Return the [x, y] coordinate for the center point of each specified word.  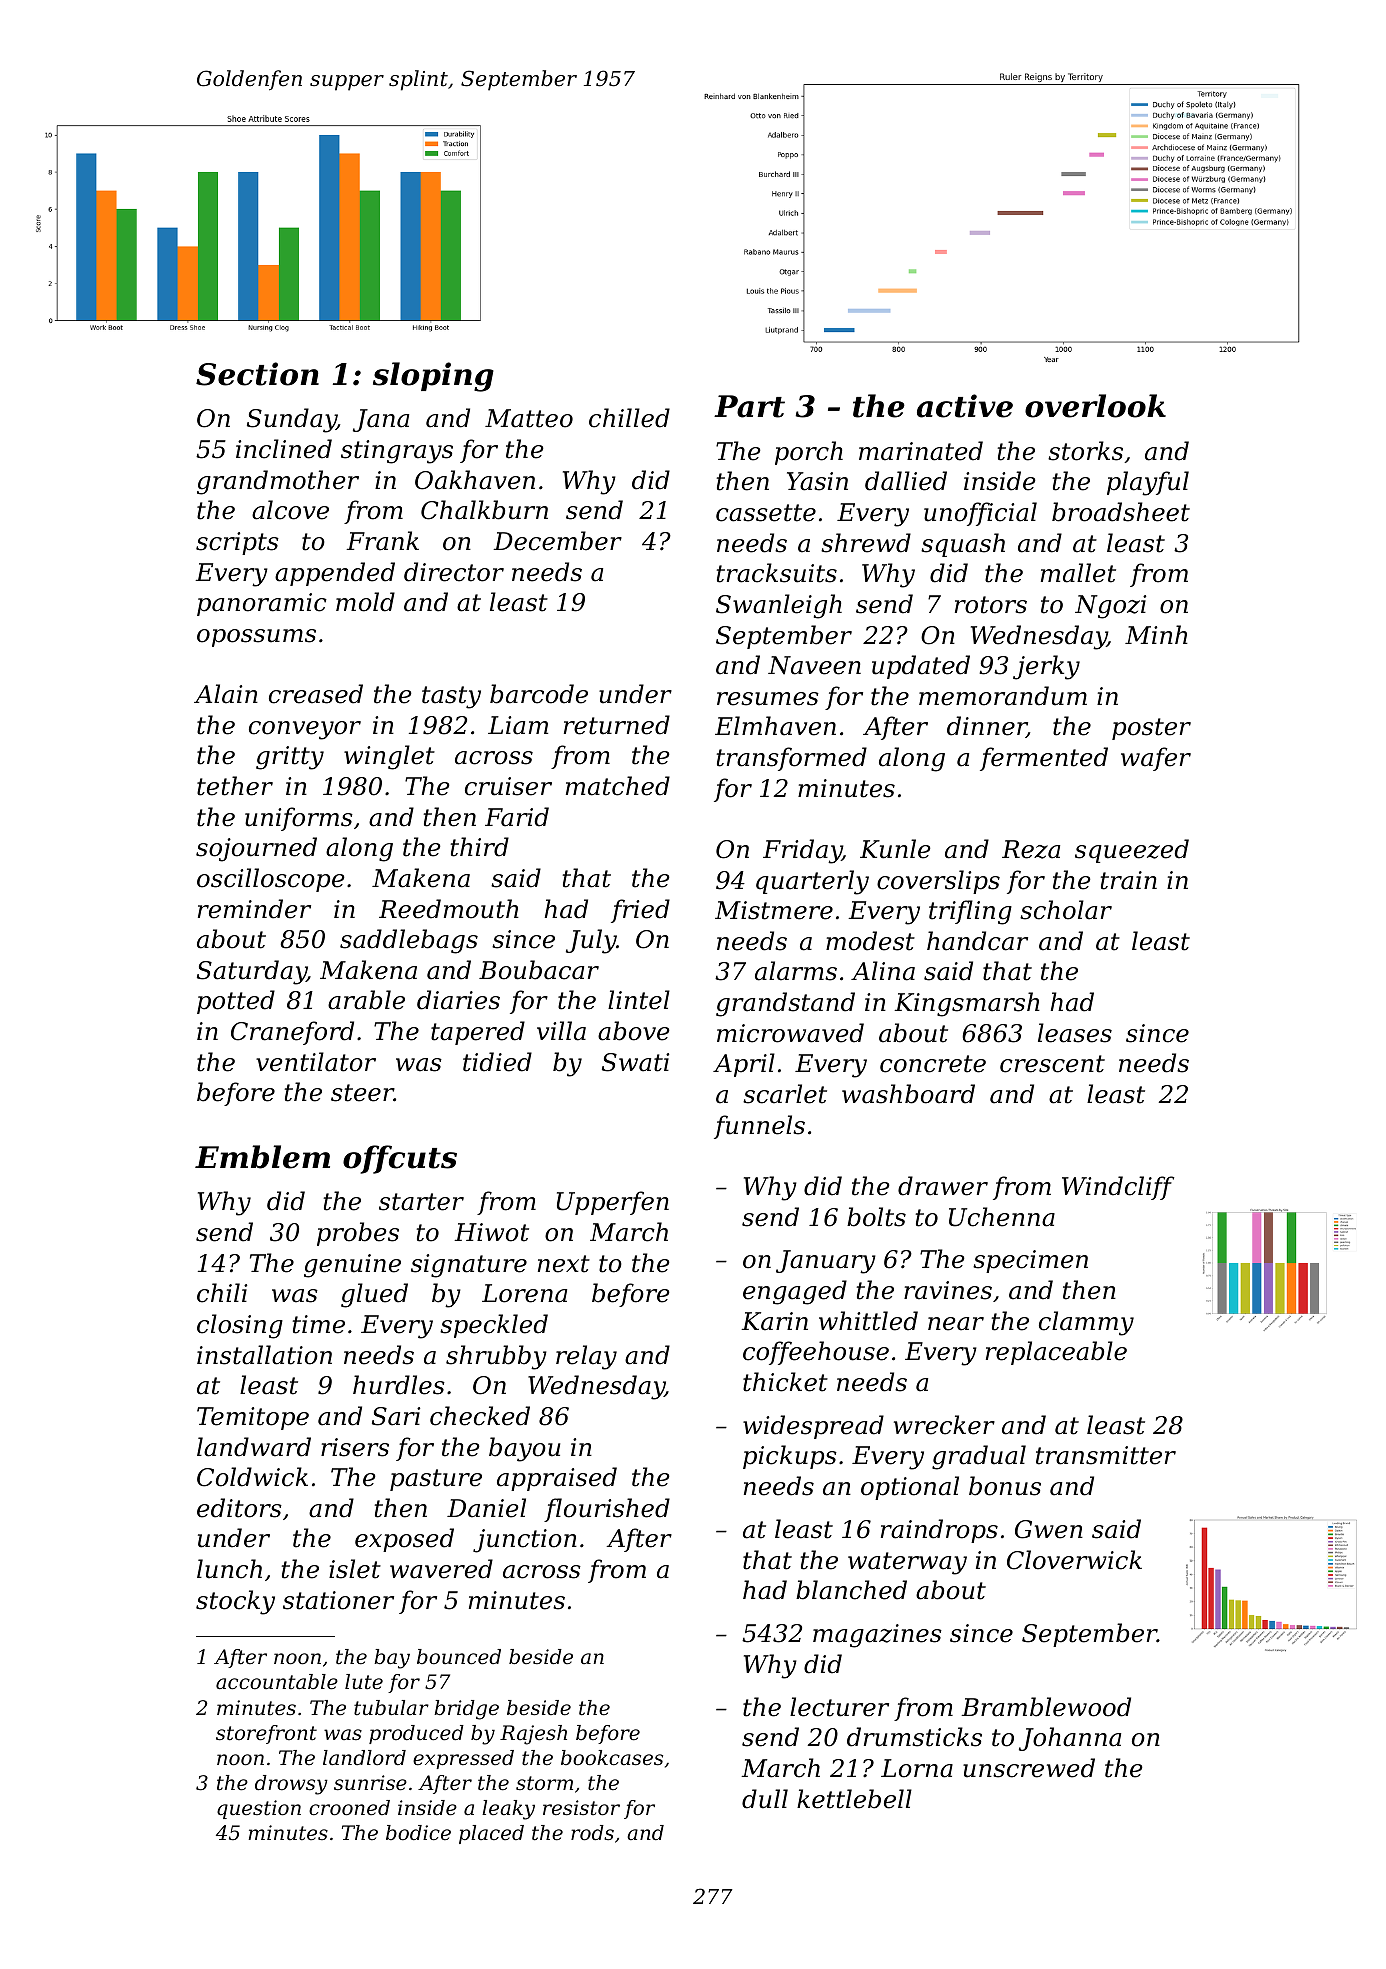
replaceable [1056, 1353]
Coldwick [252, 1477]
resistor [581, 1808]
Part [749, 406]
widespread [813, 1427]
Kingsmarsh [967, 1004]
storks [1085, 451]
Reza [1031, 849]
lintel [639, 1000]
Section [257, 374]
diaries [458, 1000]
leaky [508, 1810]
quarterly [812, 882]
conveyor [305, 730]
